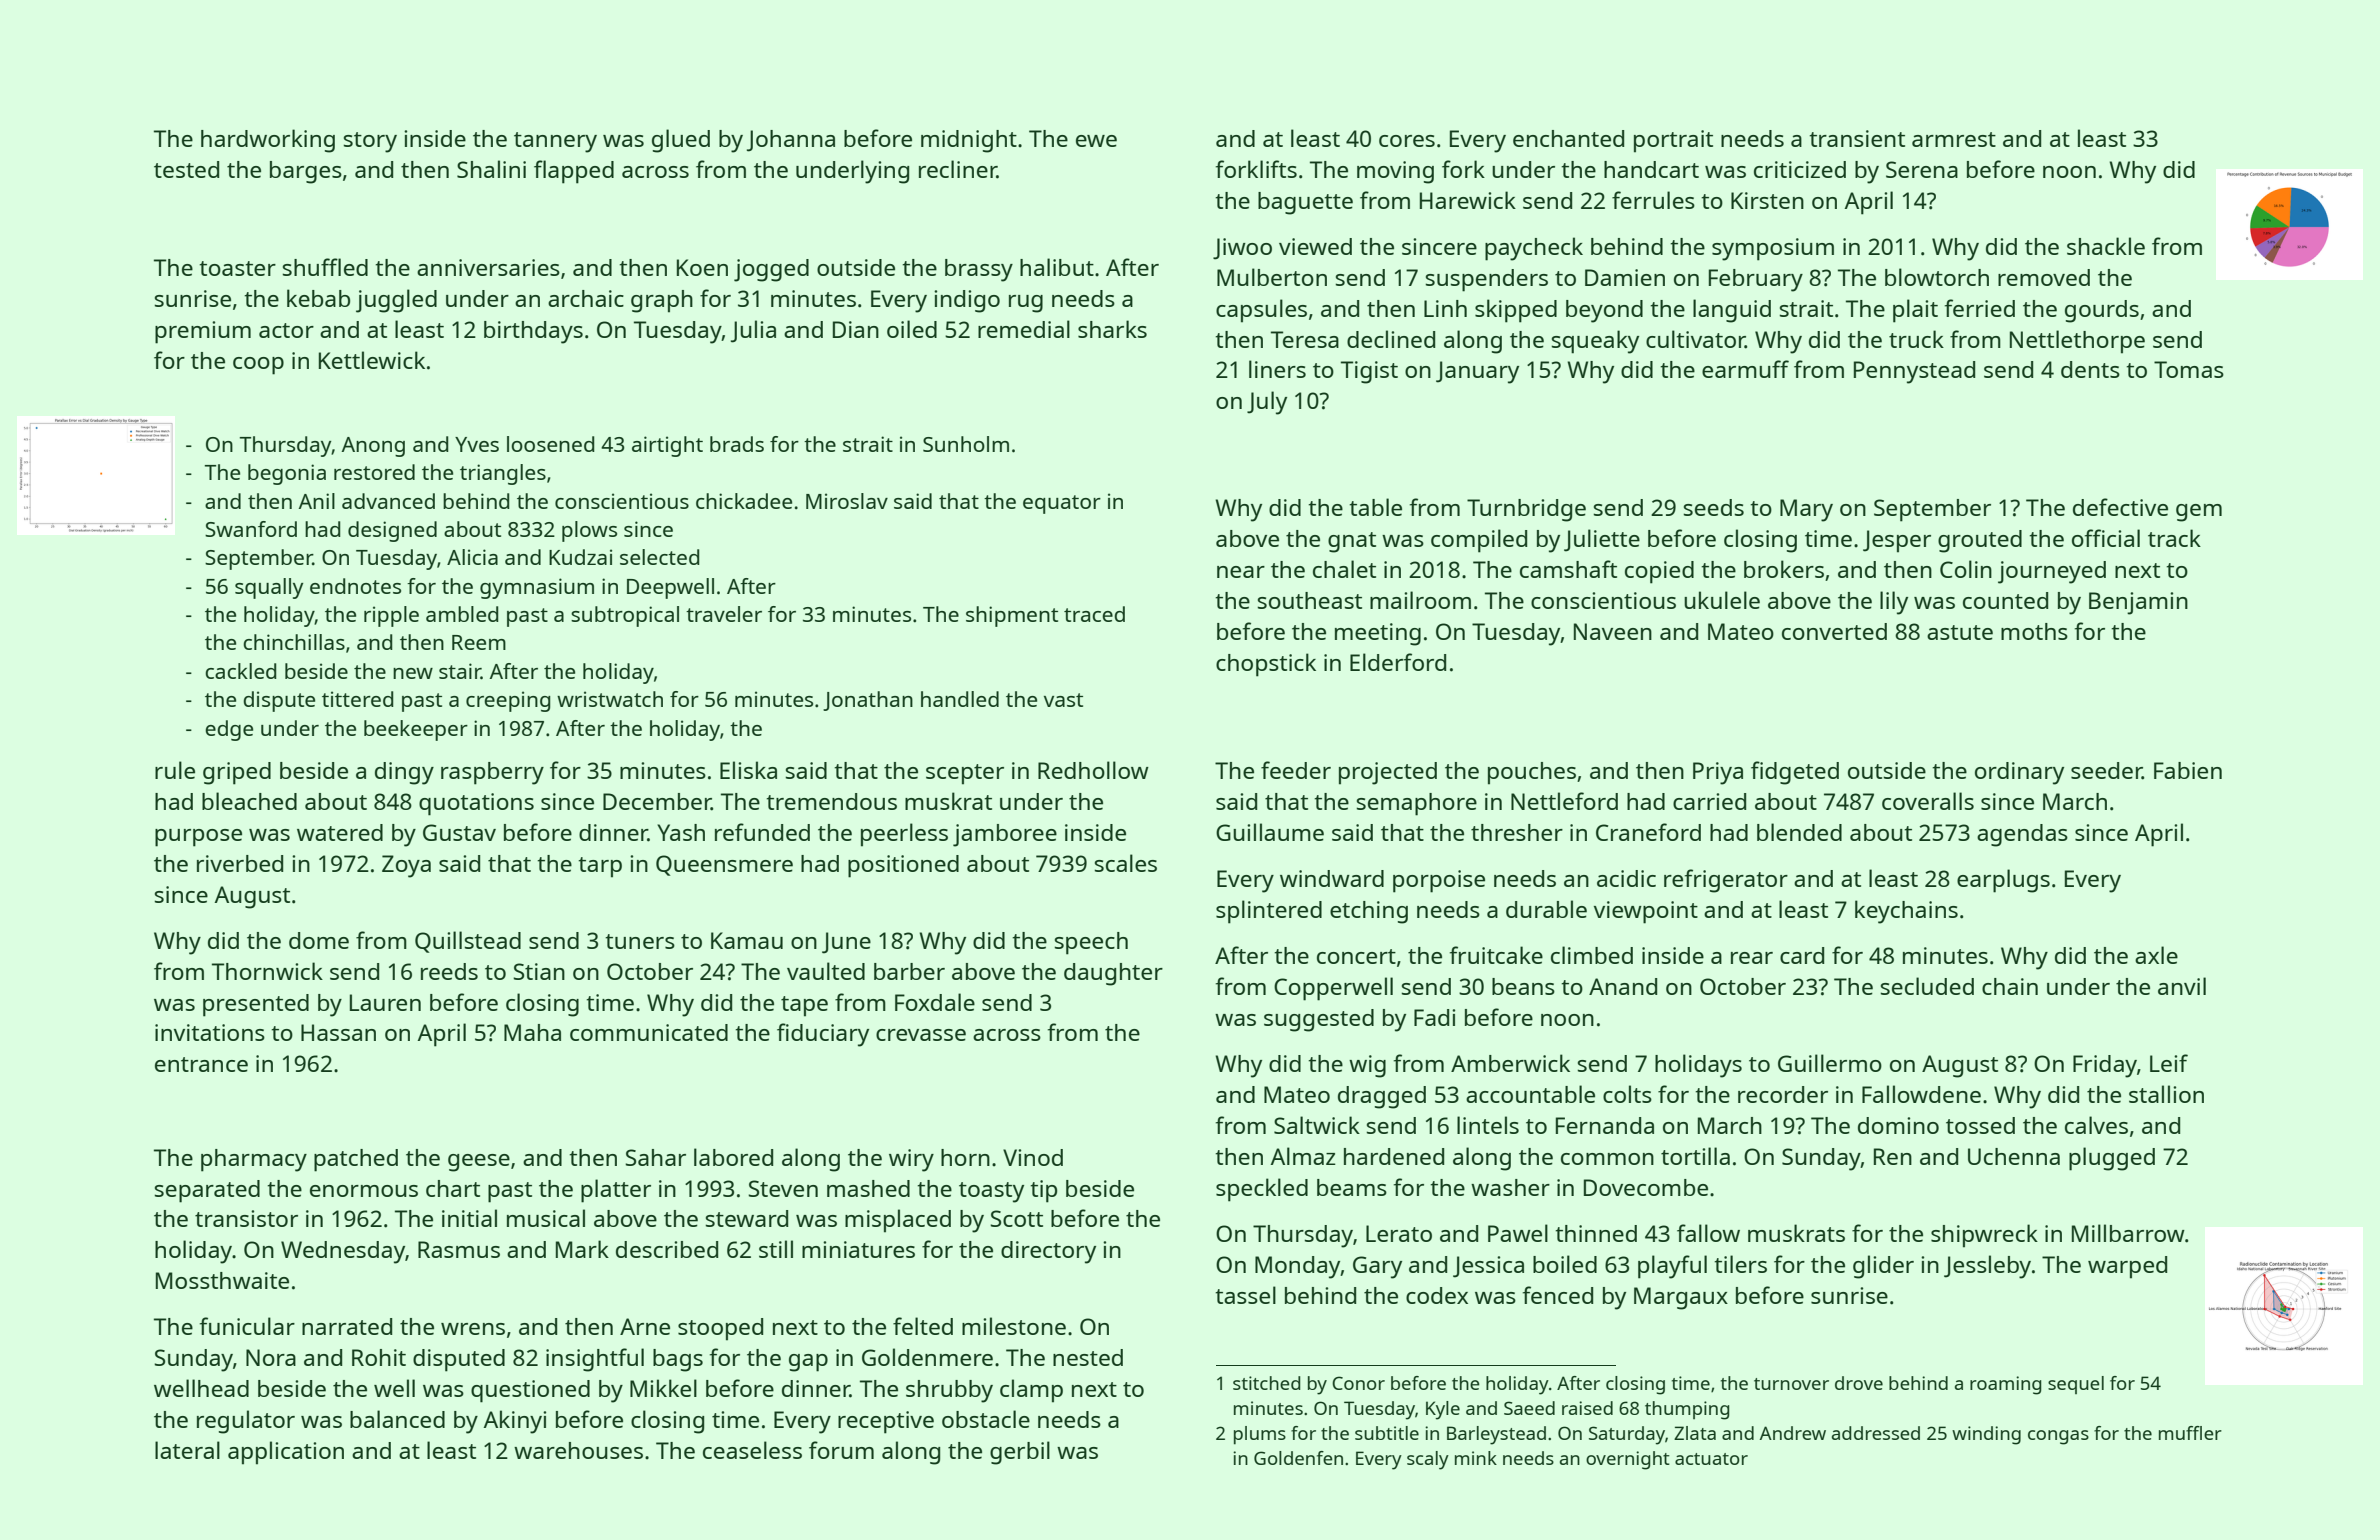 This document has width=2380, height=1540. What do you see at coordinates (271, 1357) in the document?
I see `Nora` at bounding box center [271, 1357].
